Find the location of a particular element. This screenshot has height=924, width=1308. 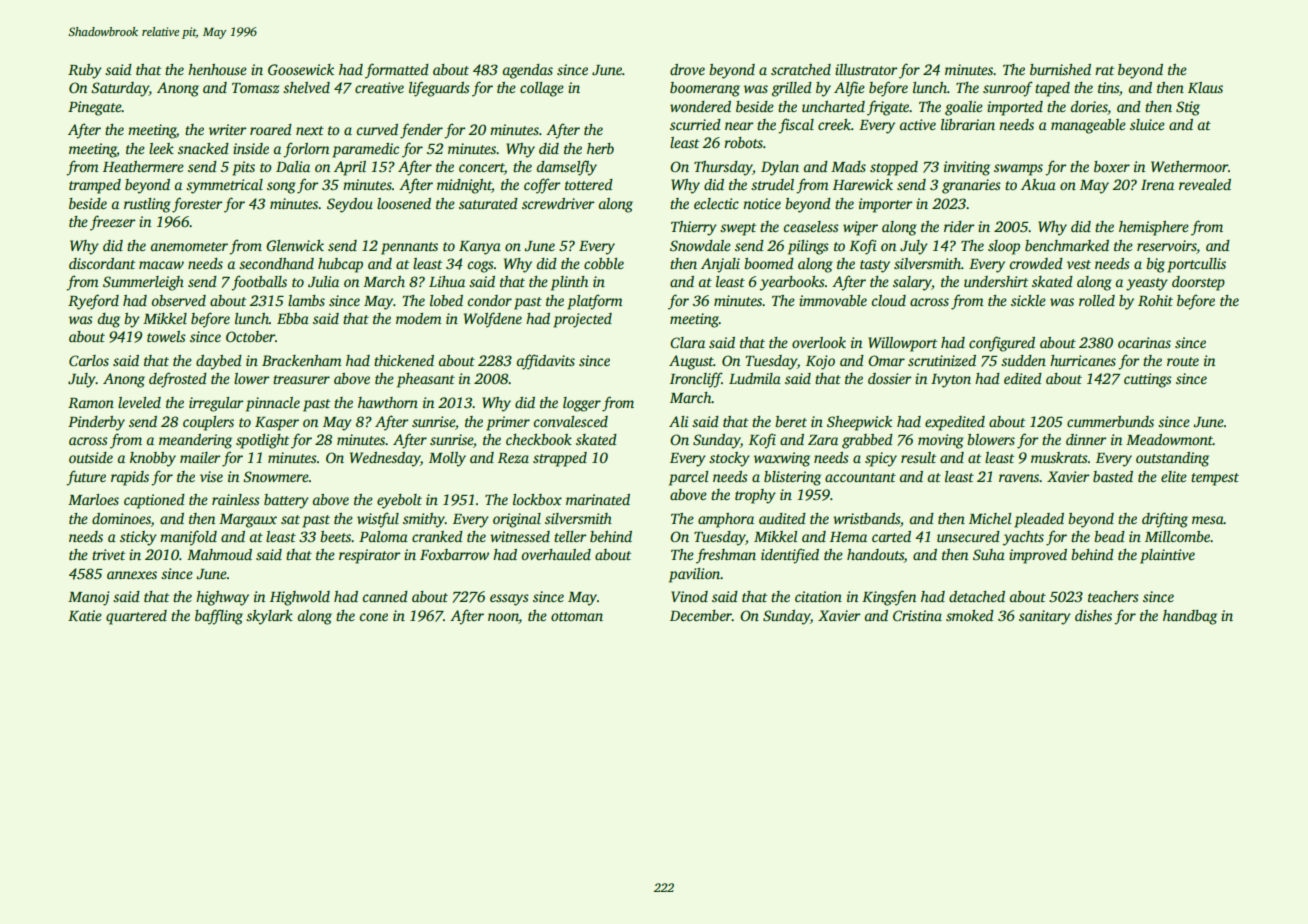

manifold is located at coordinates (188, 538).
